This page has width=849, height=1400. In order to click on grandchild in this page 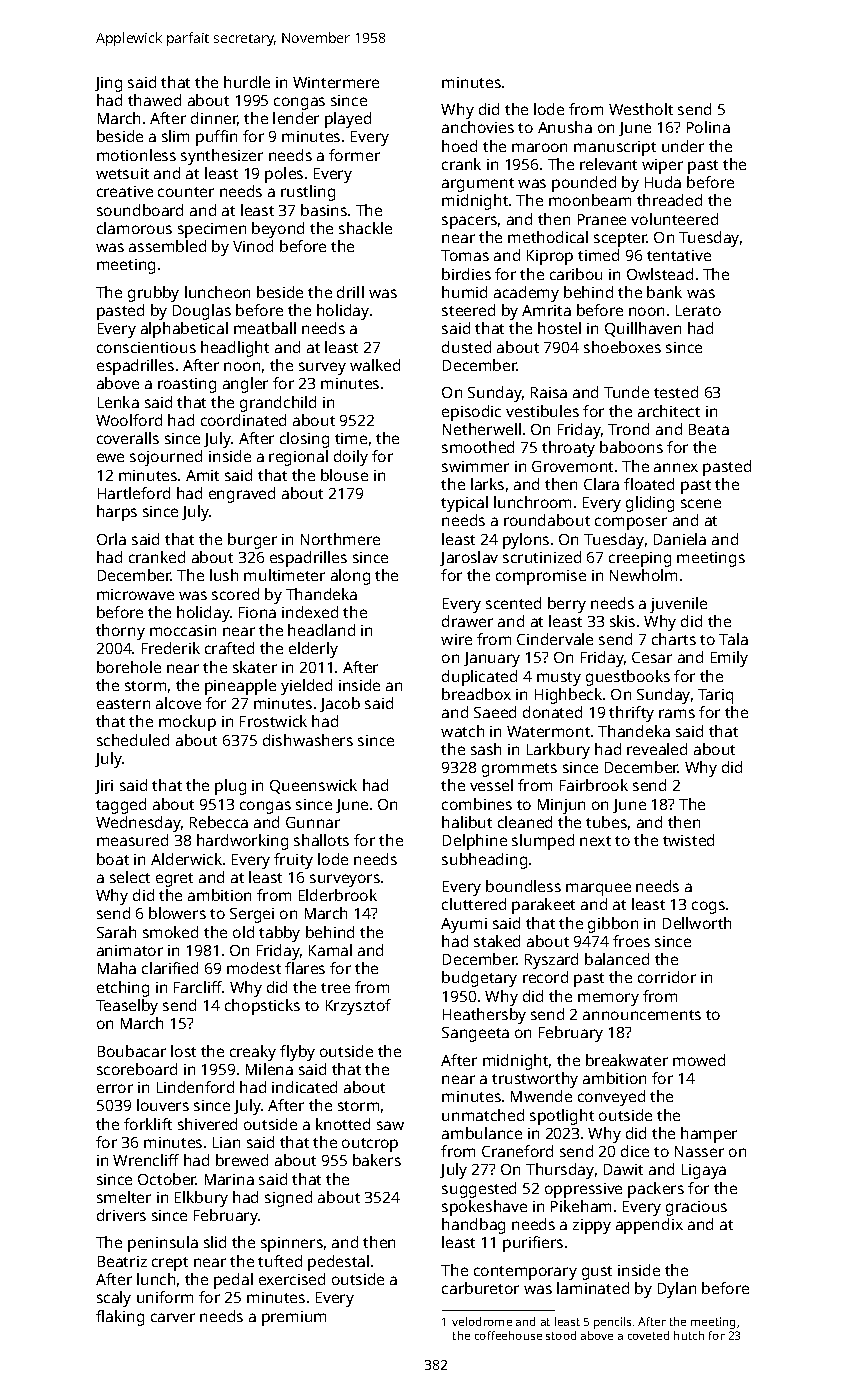, I will do `click(278, 404)`.
